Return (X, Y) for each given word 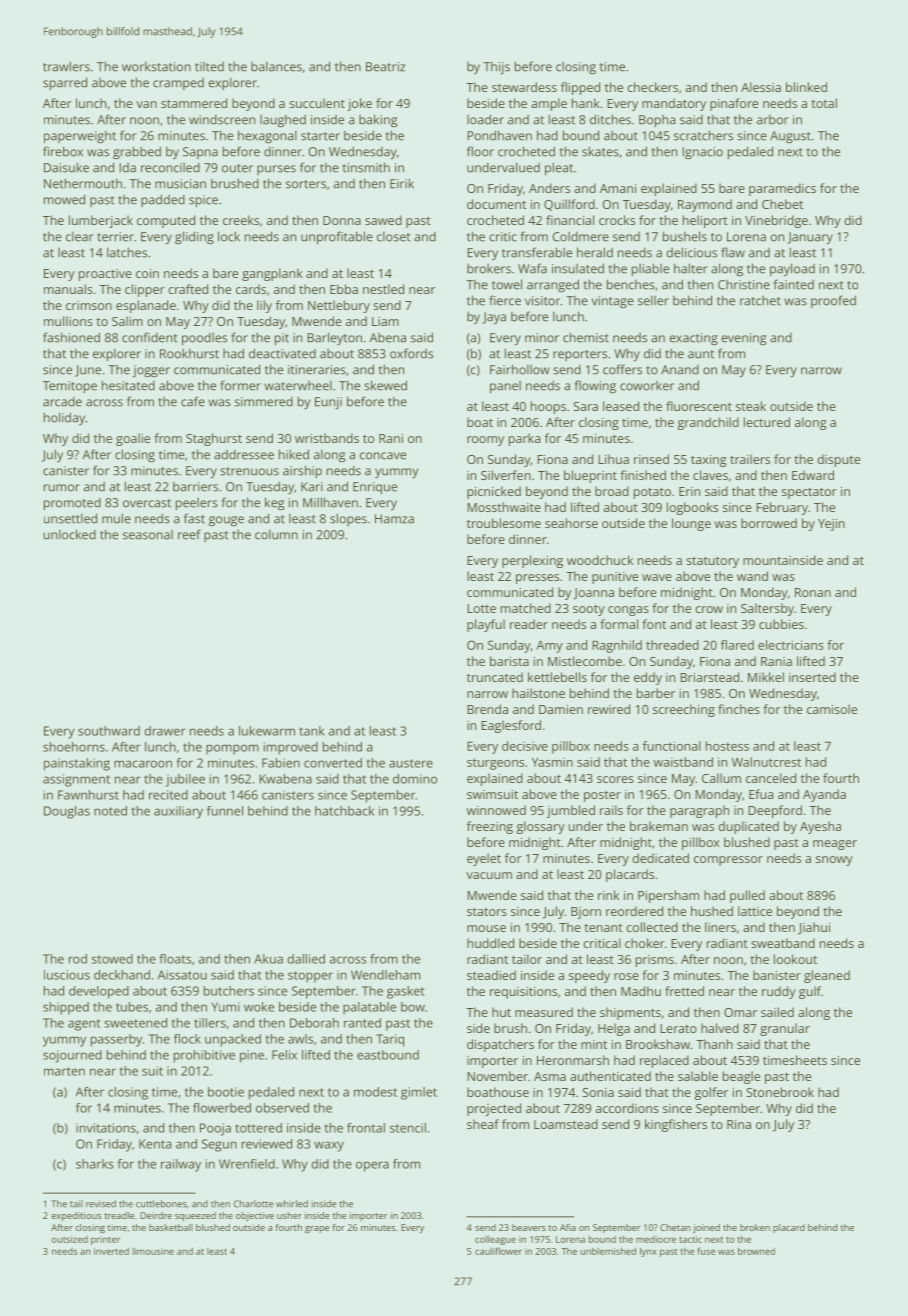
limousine (153, 1251)
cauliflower (498, 1251)
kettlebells (557, 677)
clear (79, 237)
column (276, 535)
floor (480, 151)
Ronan (813, 592)
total (824, 103)
